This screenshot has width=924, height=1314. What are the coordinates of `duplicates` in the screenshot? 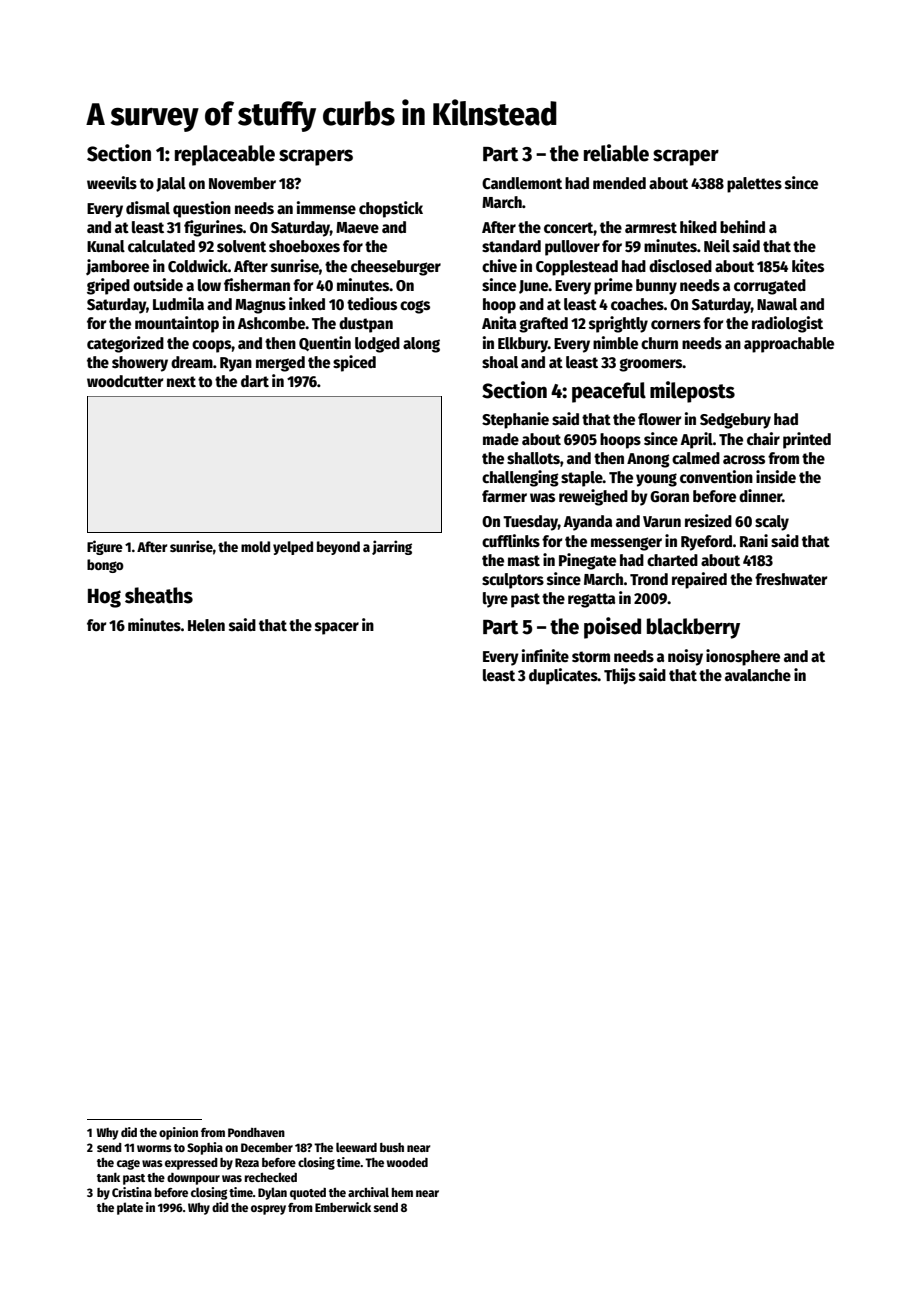 It's located at (563, 676).
